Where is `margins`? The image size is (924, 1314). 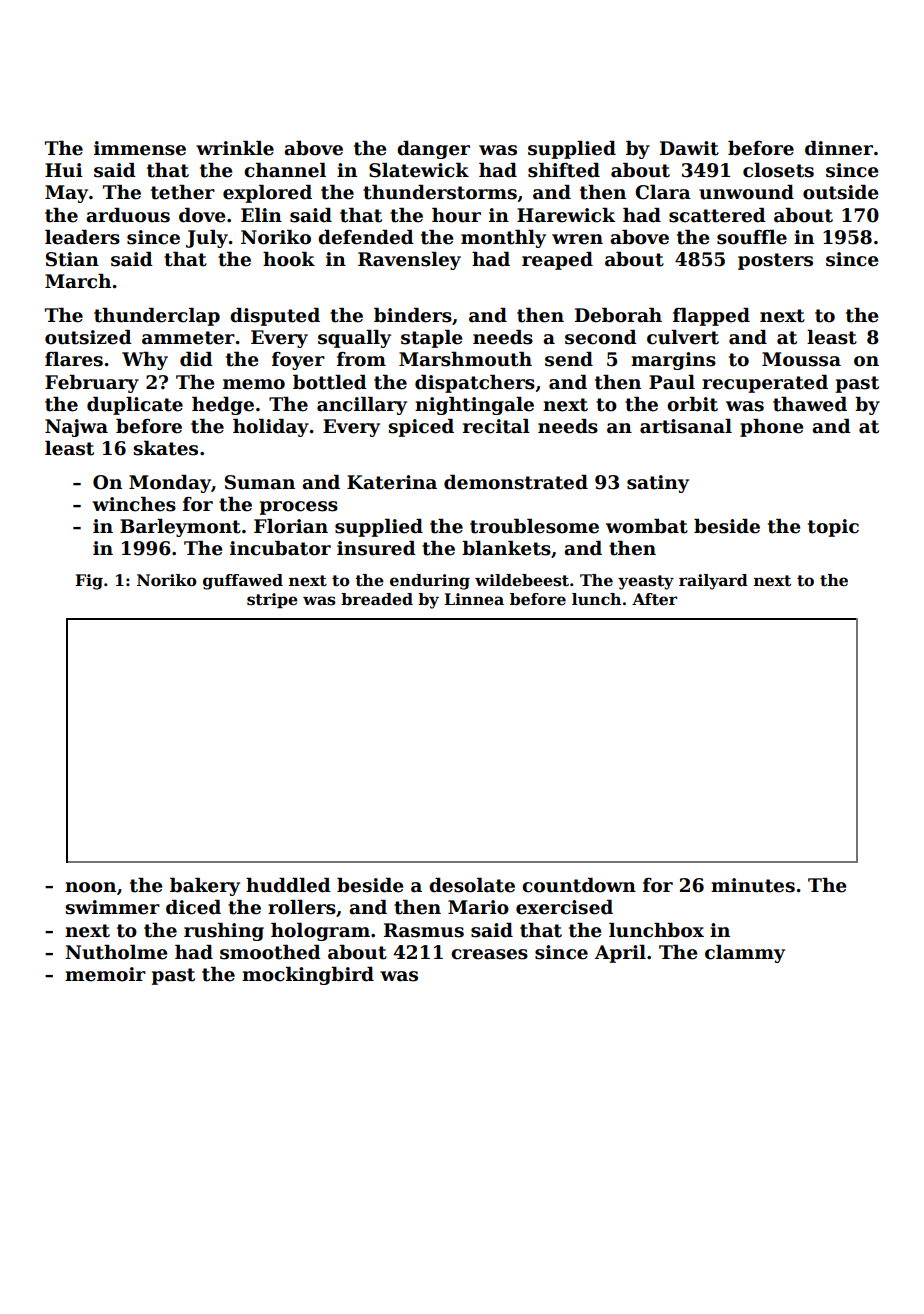 margins is located at coordinates (673, 361).
